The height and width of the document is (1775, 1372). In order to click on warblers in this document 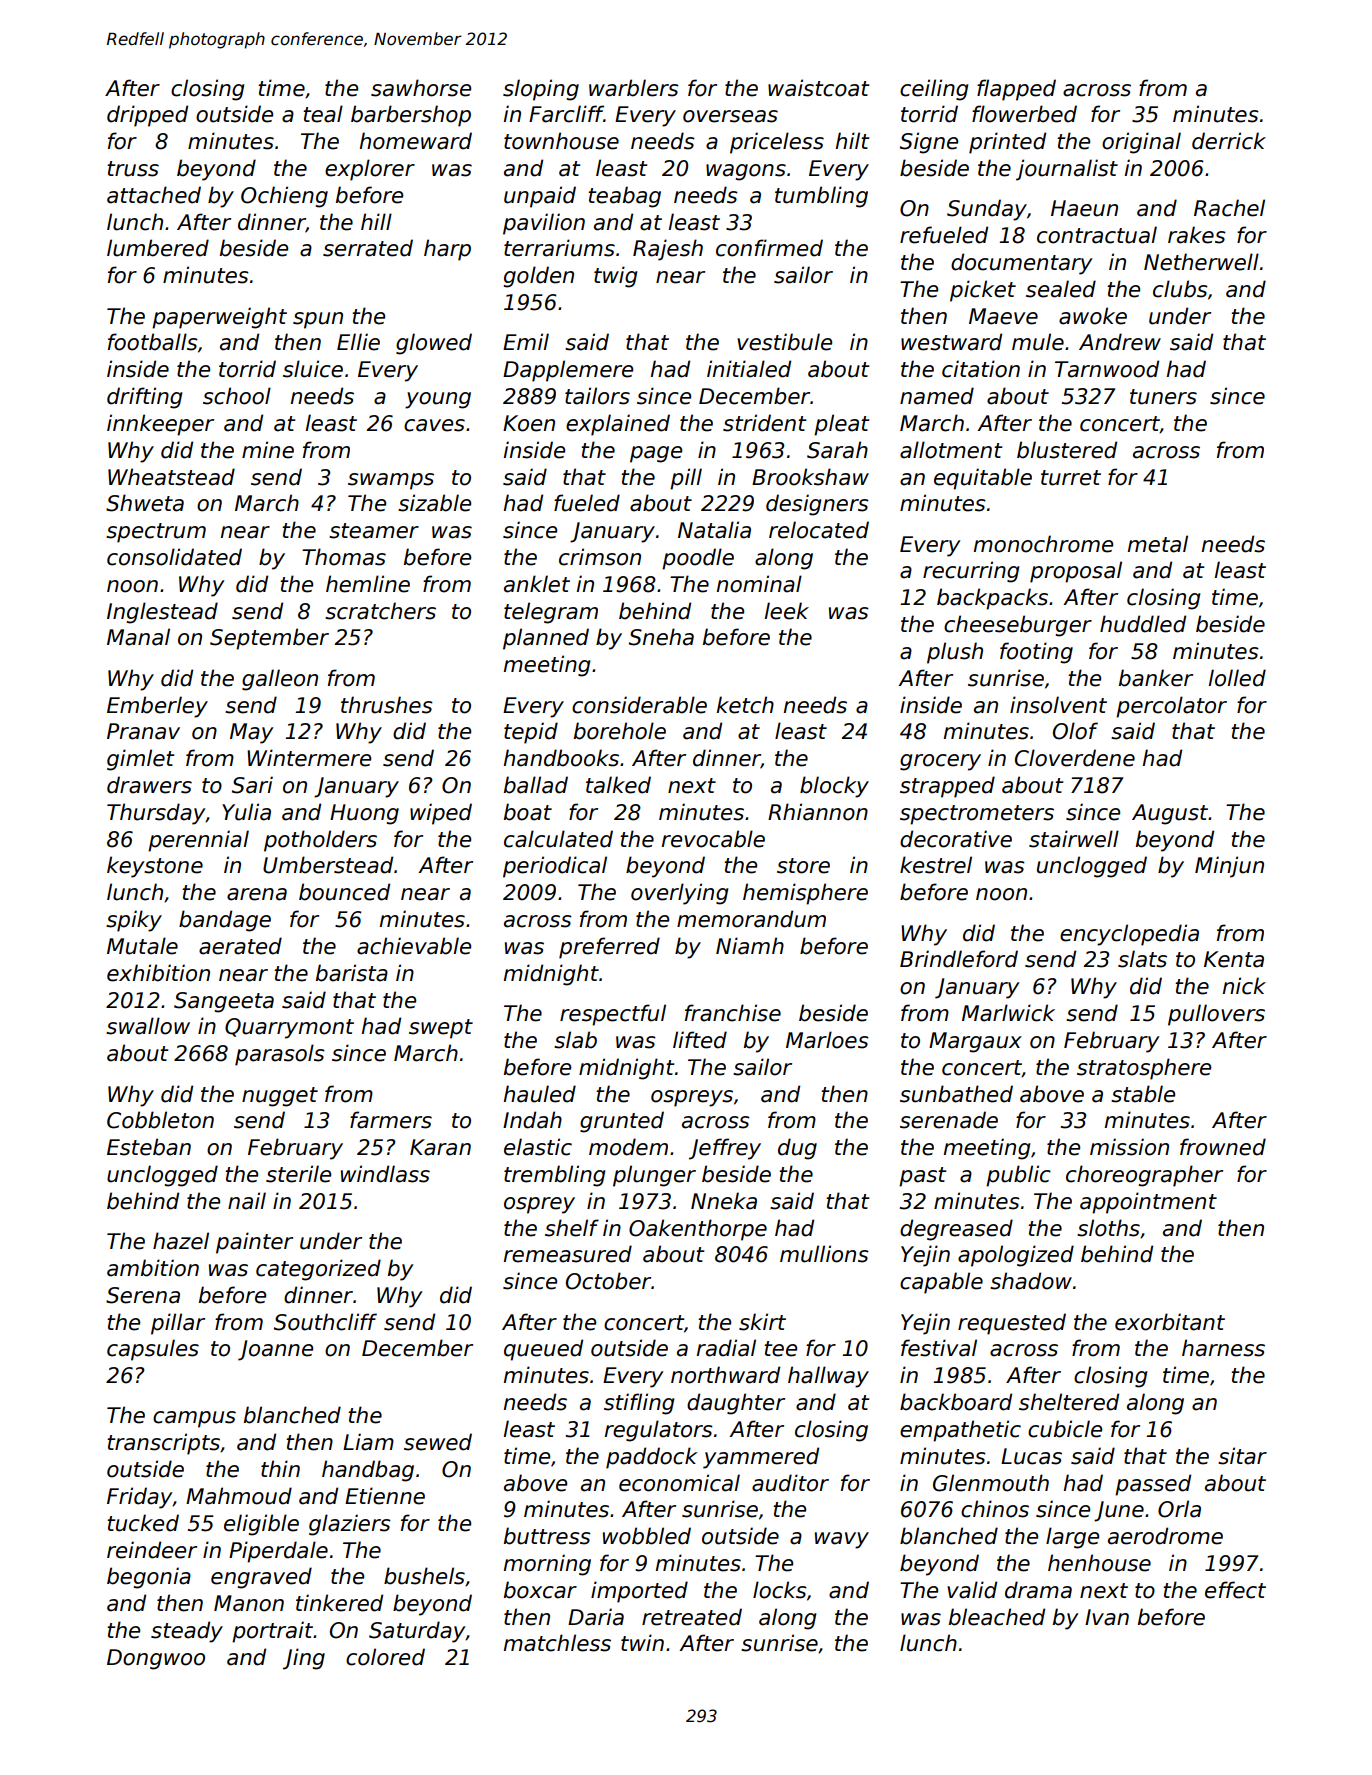, I will do `click(634, 88)`.
